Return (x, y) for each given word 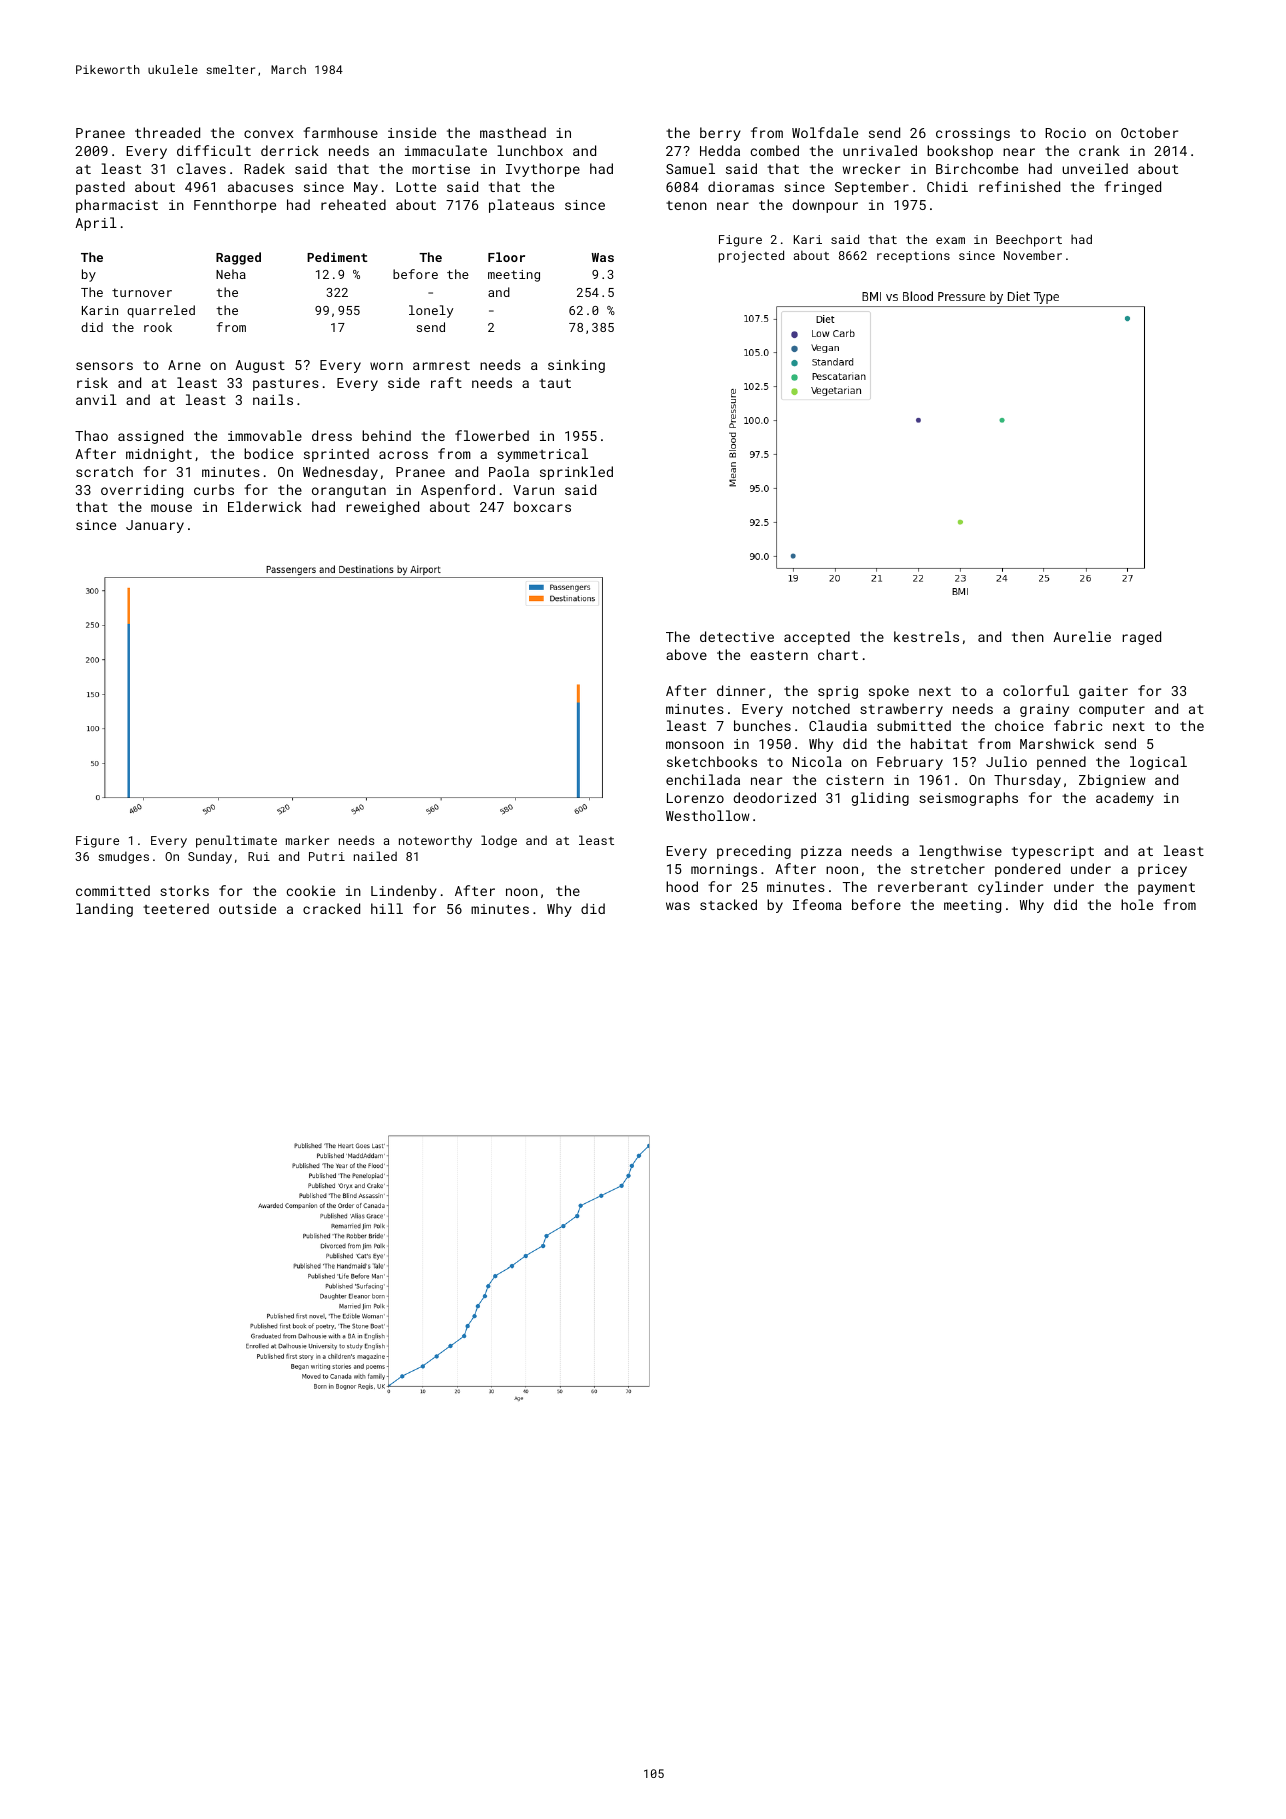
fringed (1132, 188)
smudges (123, 857)
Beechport (1029, 240)
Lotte (416, 187)
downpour (825, 206)
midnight (159, 455)
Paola (509, 471)
